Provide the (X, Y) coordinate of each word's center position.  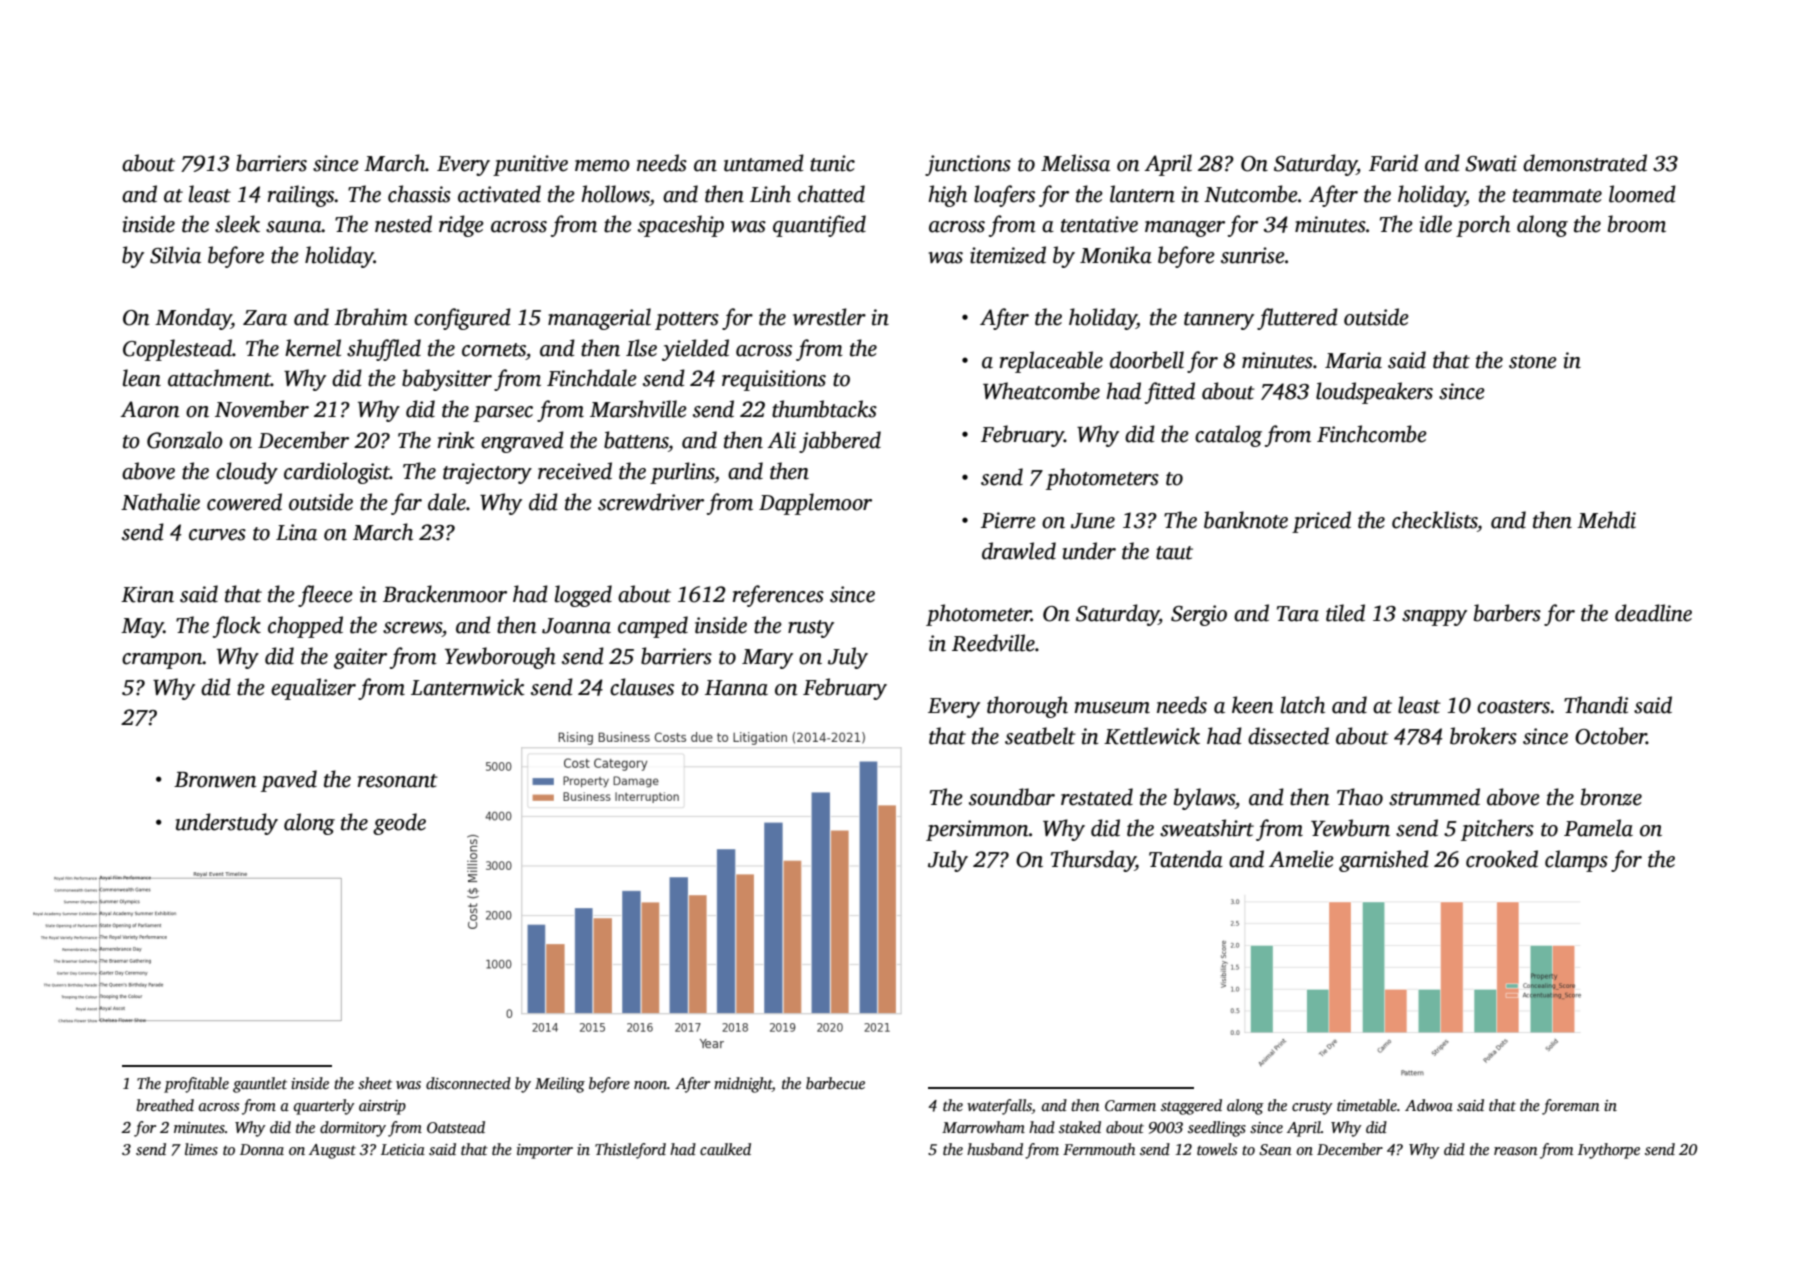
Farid (1393, 163)
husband (995, 1149)
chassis (419, 194)
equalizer (313, 689)
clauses (642, 687)
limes (201, 1149)
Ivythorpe (1609, 1151)
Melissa (1075, 163)
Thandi (1596, 705)
